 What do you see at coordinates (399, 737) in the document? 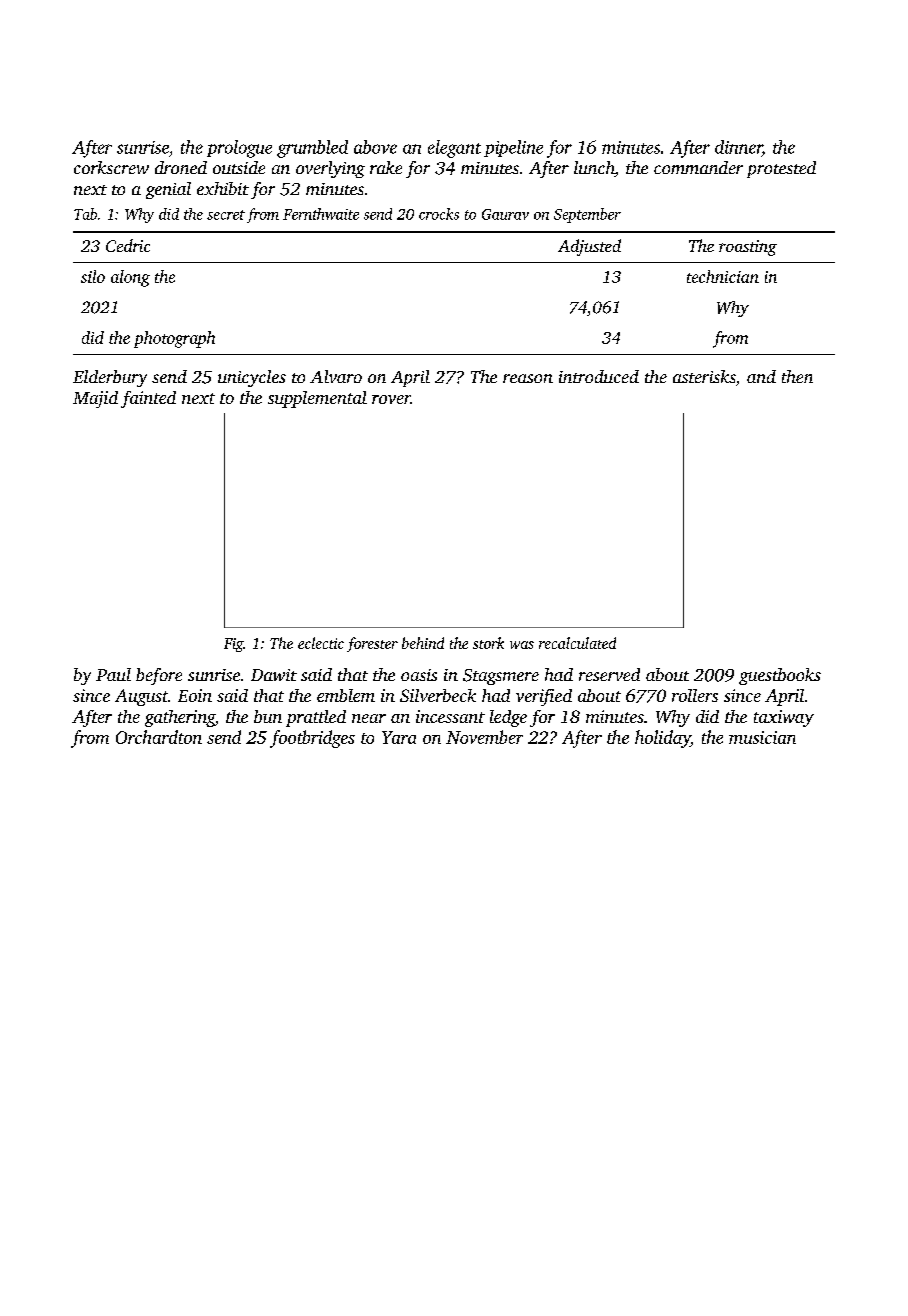
I see `Yara` at bounding box center [399, 737].
